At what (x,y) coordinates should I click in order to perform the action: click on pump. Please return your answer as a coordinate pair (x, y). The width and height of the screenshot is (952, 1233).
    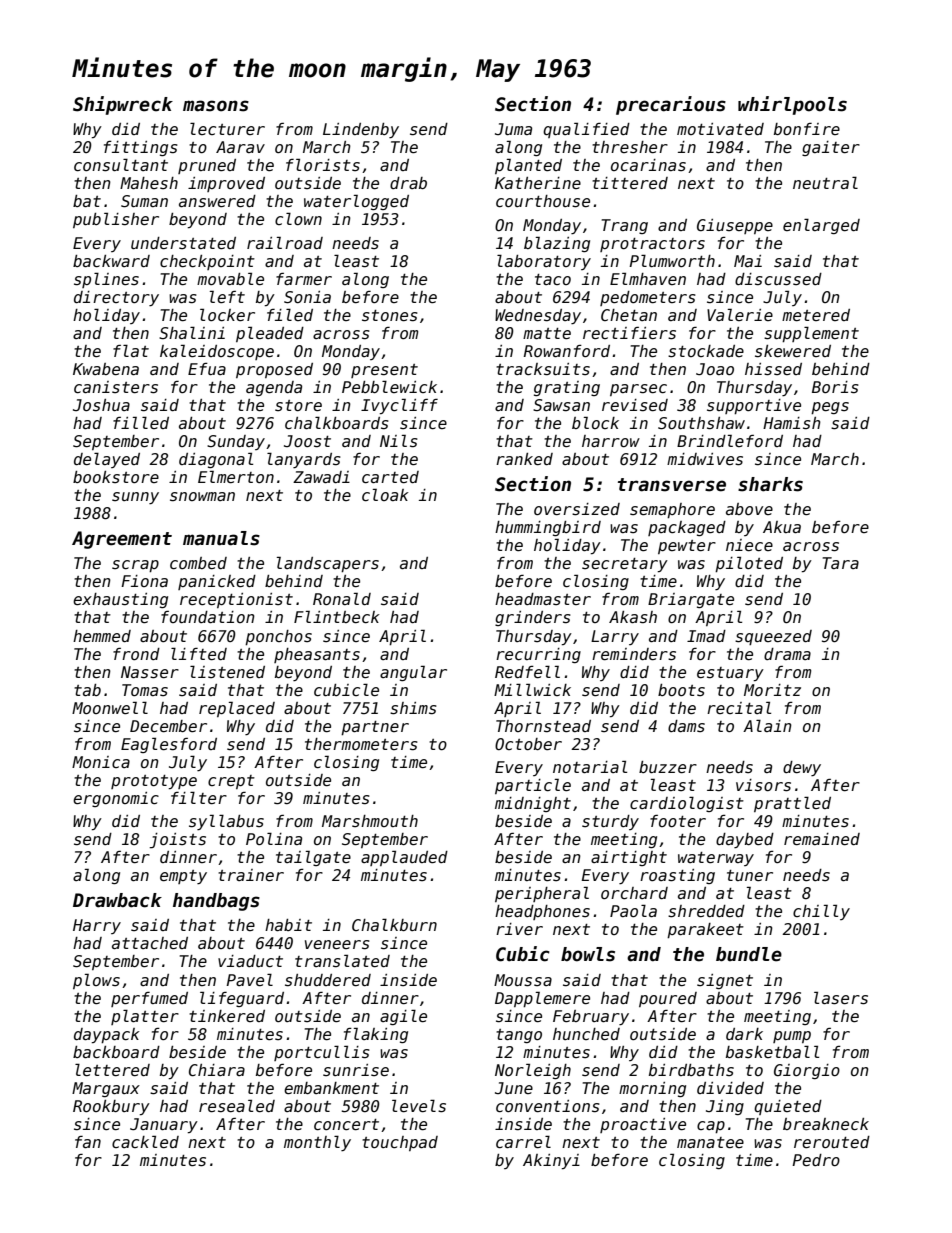
    Looking at the image, I should click on (792, 1037).
